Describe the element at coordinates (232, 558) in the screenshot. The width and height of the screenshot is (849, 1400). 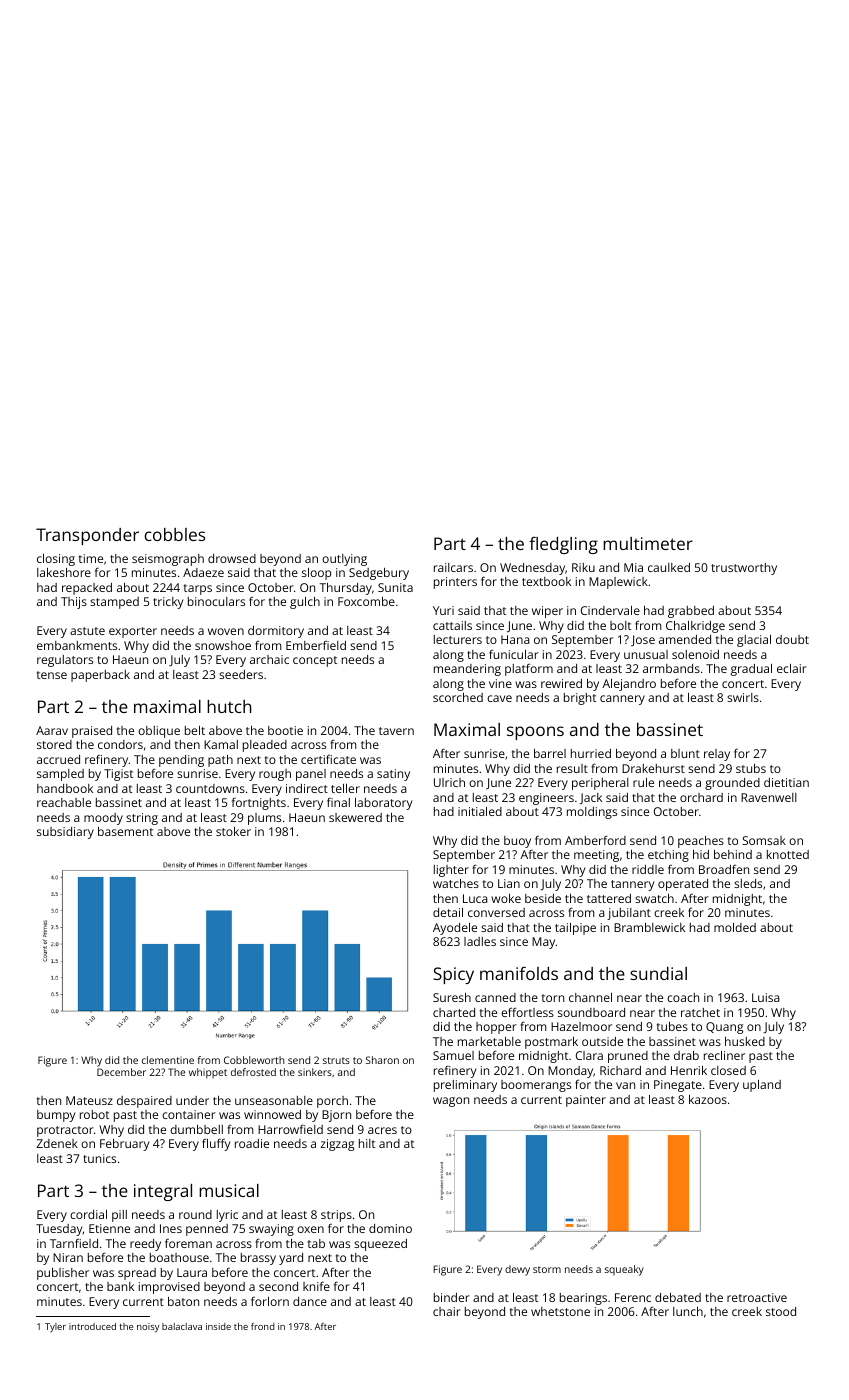
I see `drowsed` at that location.
